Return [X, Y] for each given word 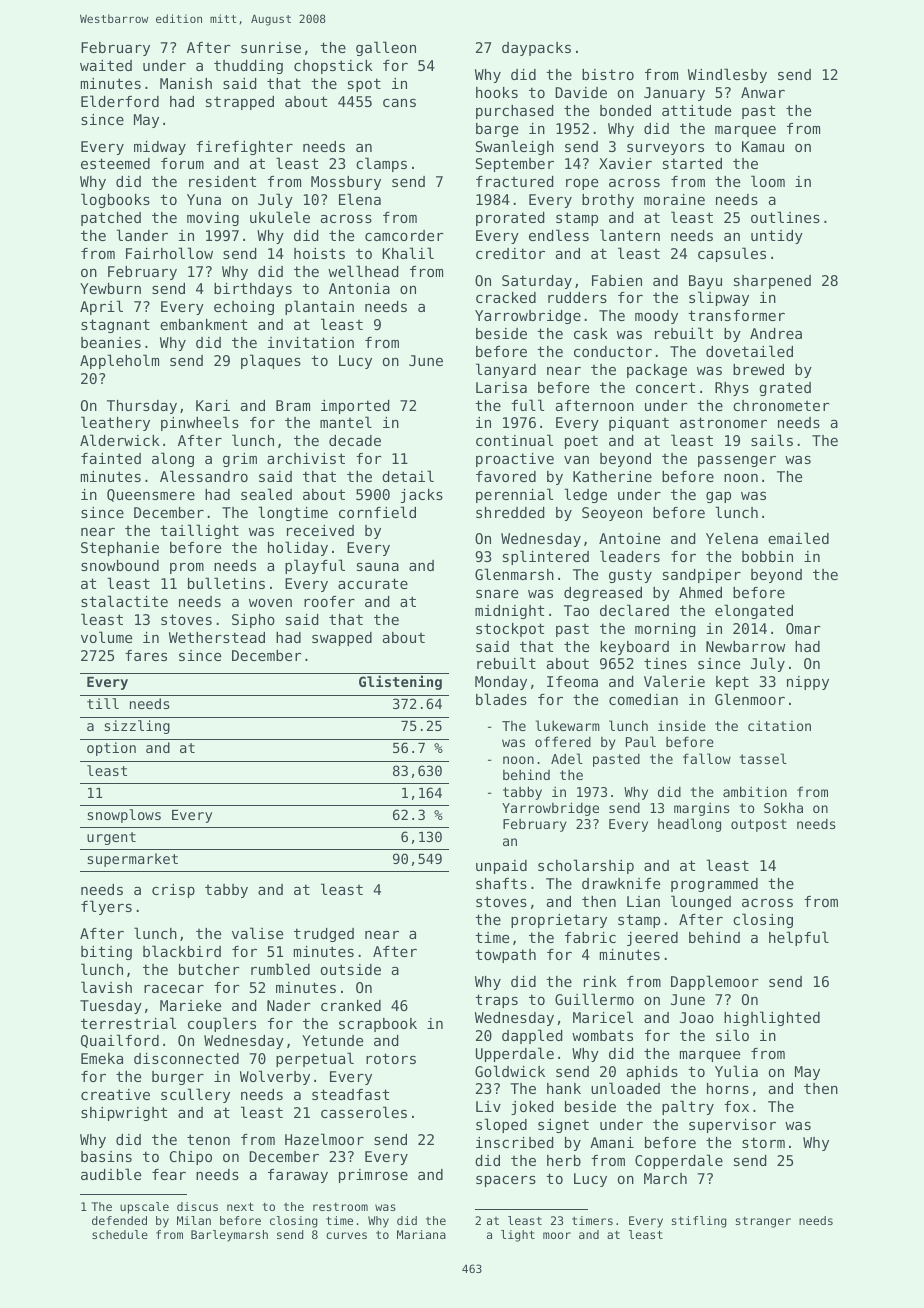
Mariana [421, 1234]
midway [160, 148]
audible [111, 1174]
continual [514, 440]
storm [763, 1142]
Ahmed [700, 592]
